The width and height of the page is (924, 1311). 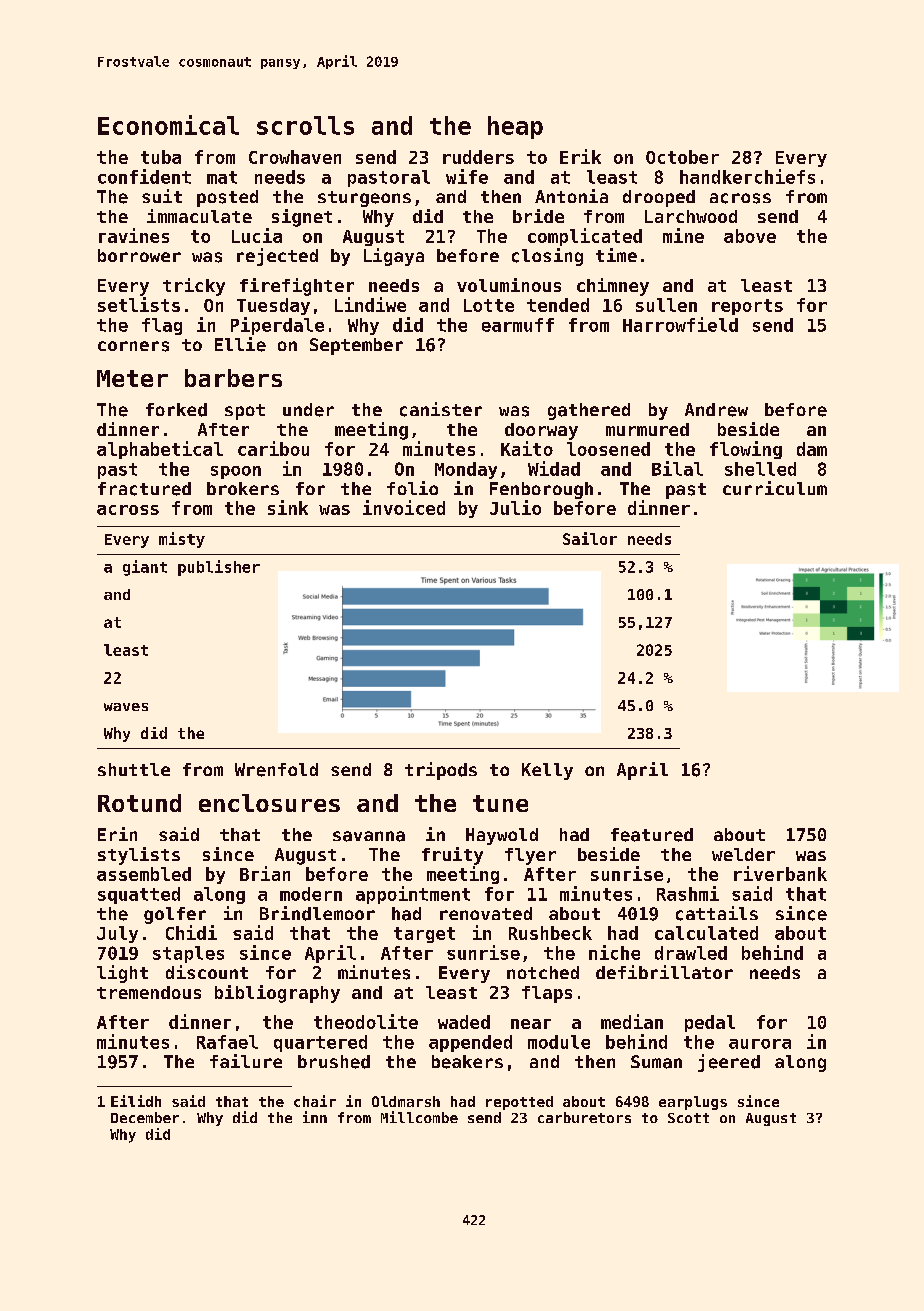 What do you see at coordinates (659, 198) in the page?
I see `drooped` at bounding box center [659, 198].
